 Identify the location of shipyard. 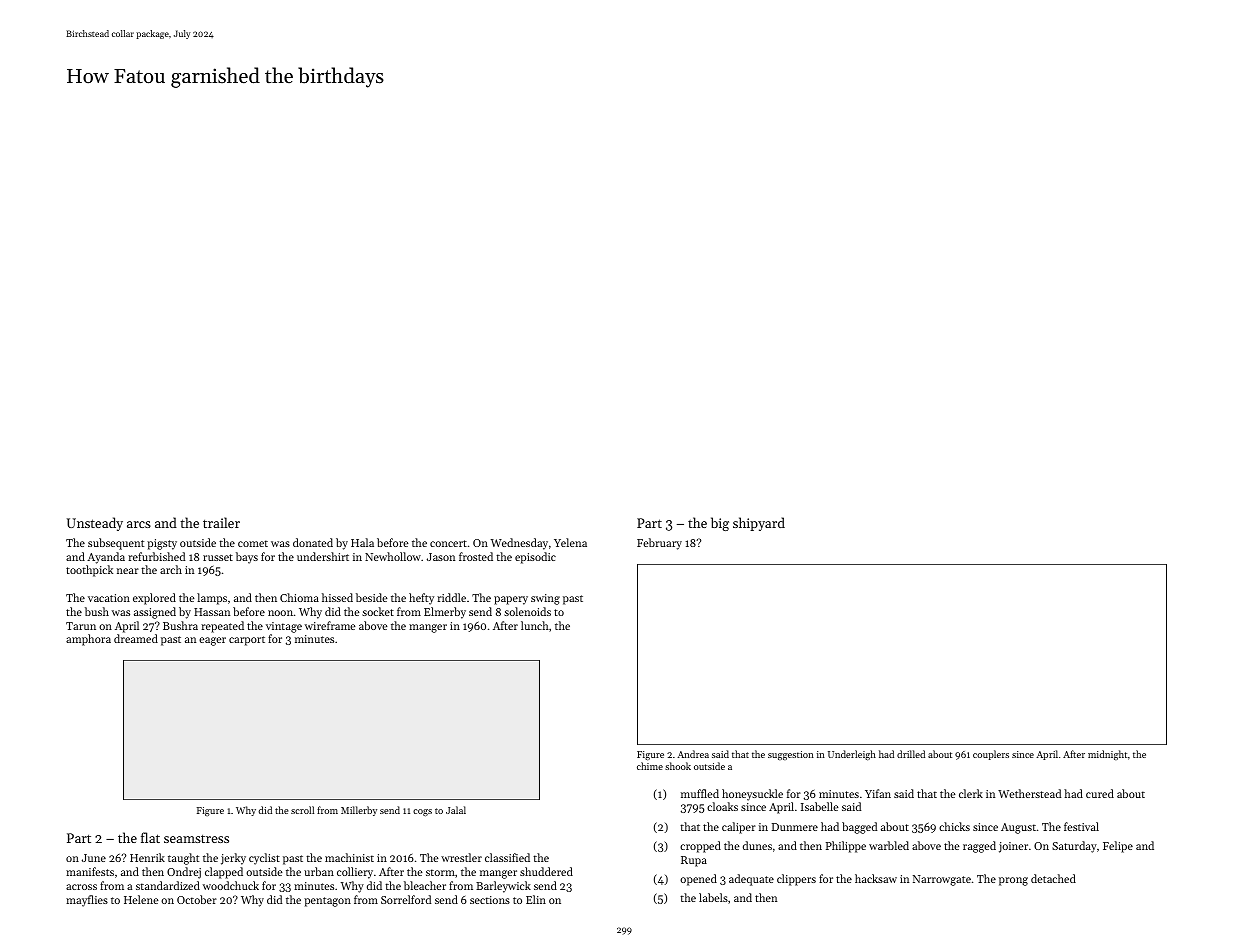
(759, 524).
